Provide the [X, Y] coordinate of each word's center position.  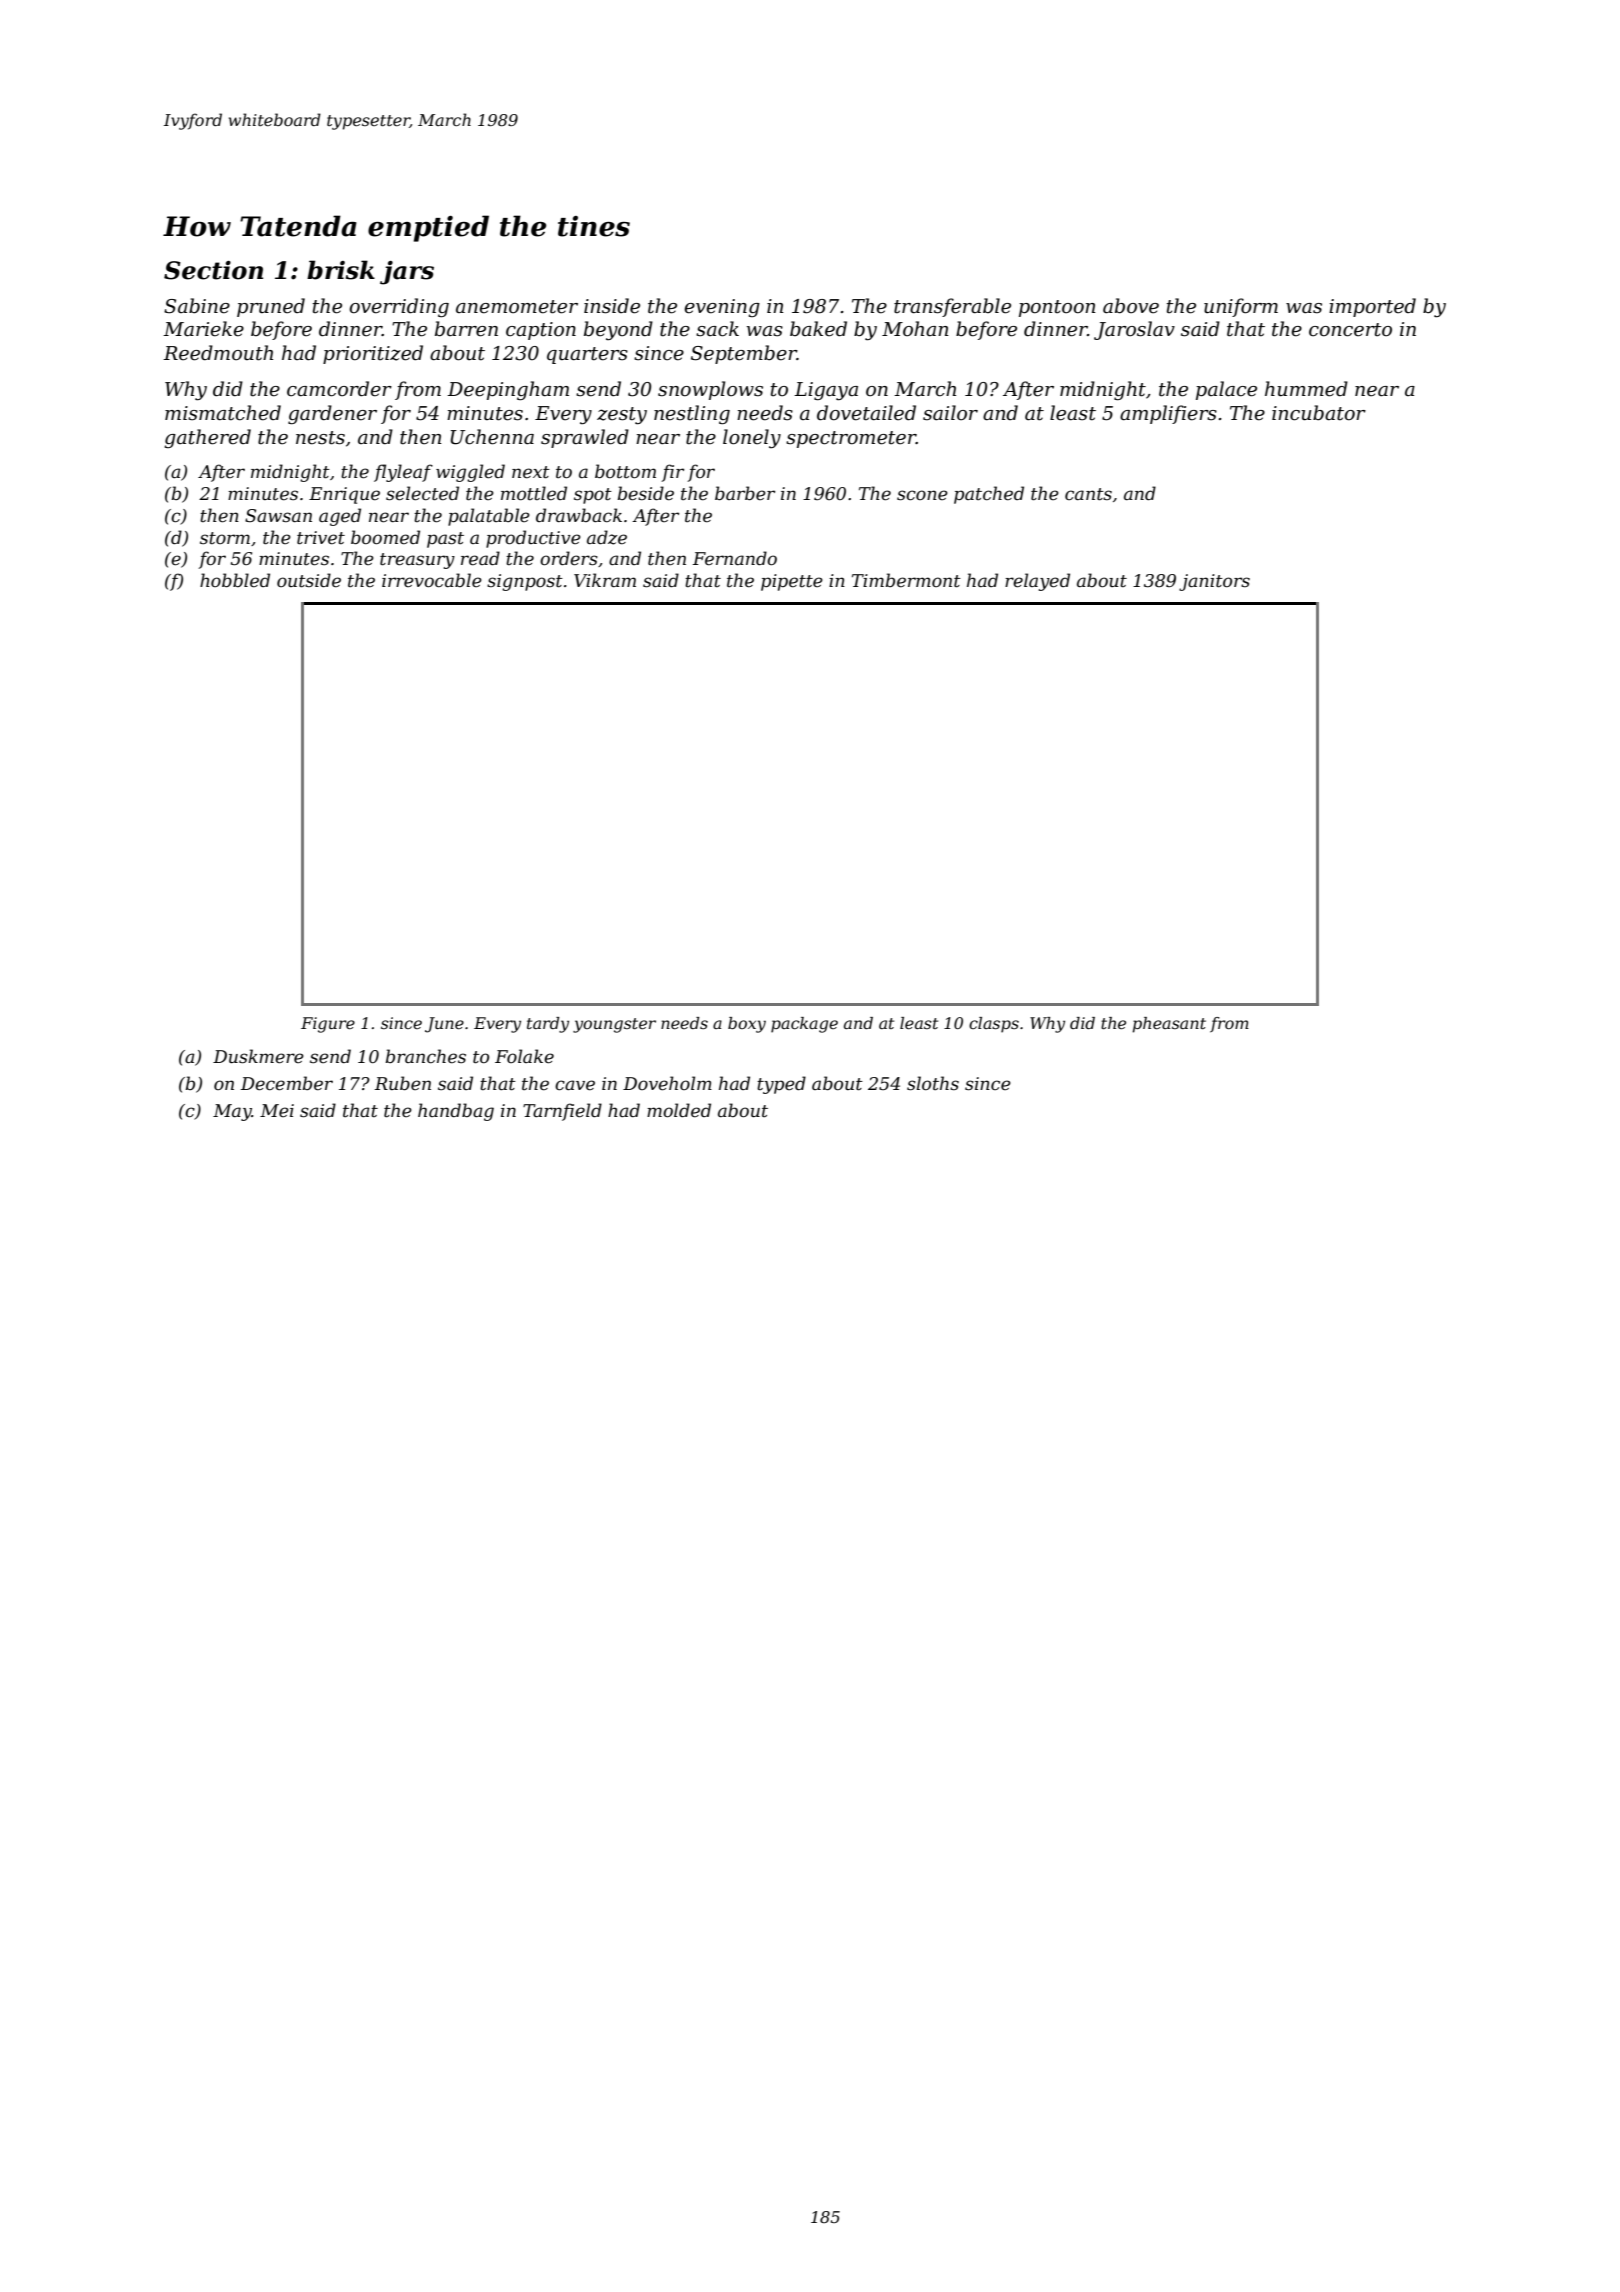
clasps [994, 1025]
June [444, 1025]
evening [722, 308]
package [804, 1025]
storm [225, 538]
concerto [1350, 330]
